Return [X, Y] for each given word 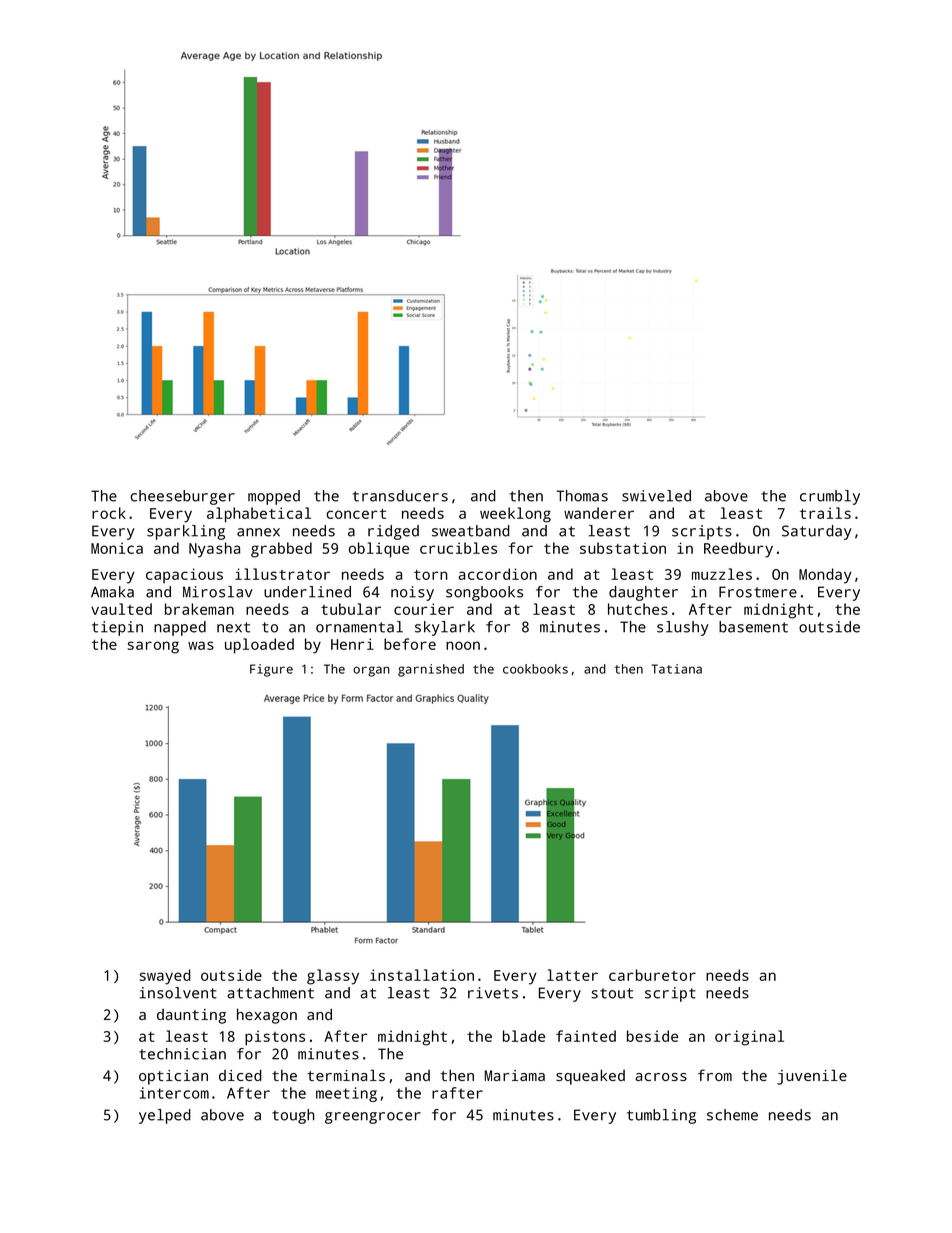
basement [753, 627]
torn [430, 575]
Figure [271, 670]
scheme [732, 1115]
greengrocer [373, 1118]
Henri [352, 644]
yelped [165, 1116]
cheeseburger [182, 497]
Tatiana [676, 669]
